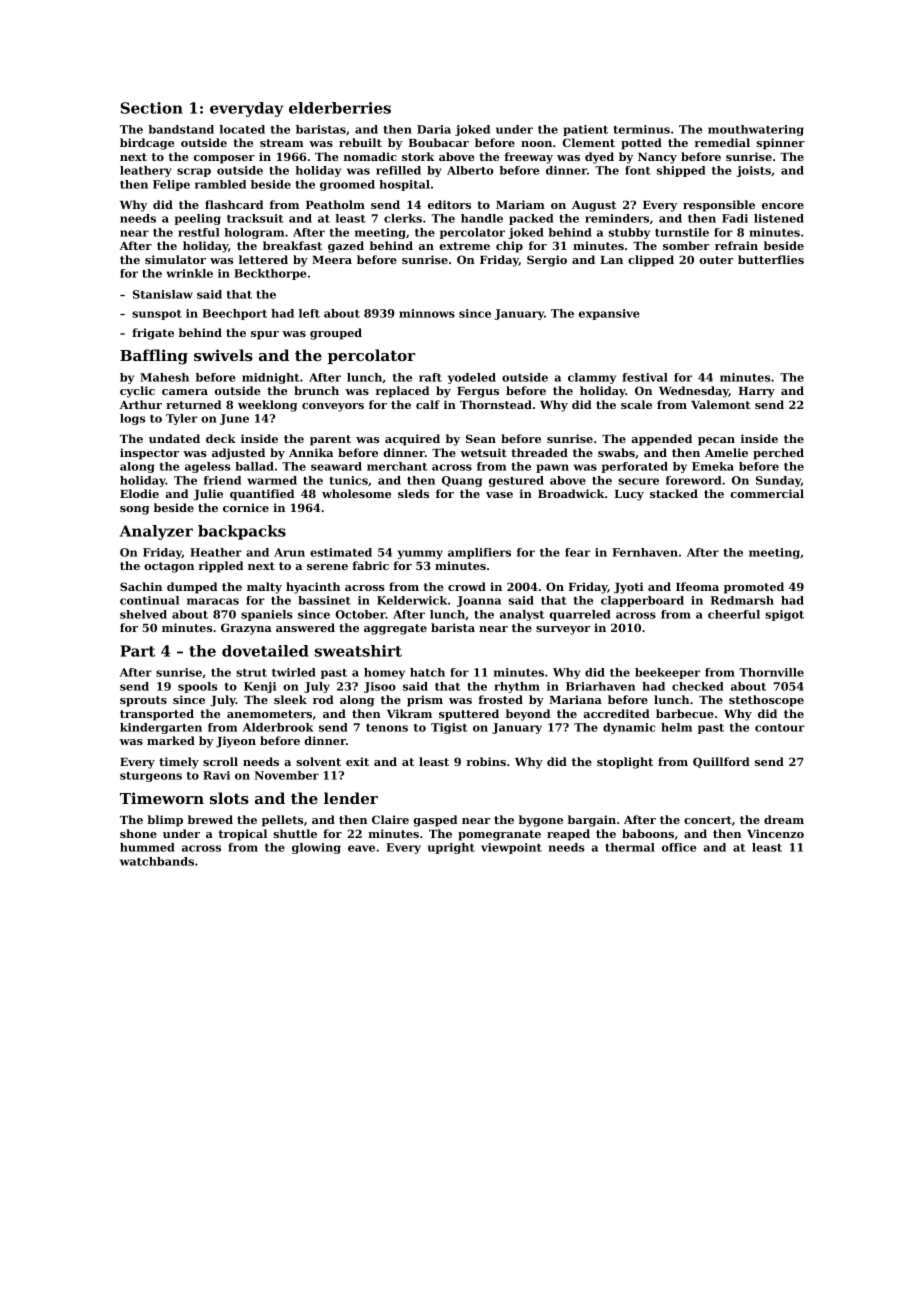 The image size is (924, 1308). Describe the element at coordinates (181, 129) in the screenshot. I see `bandstand` at that location.
